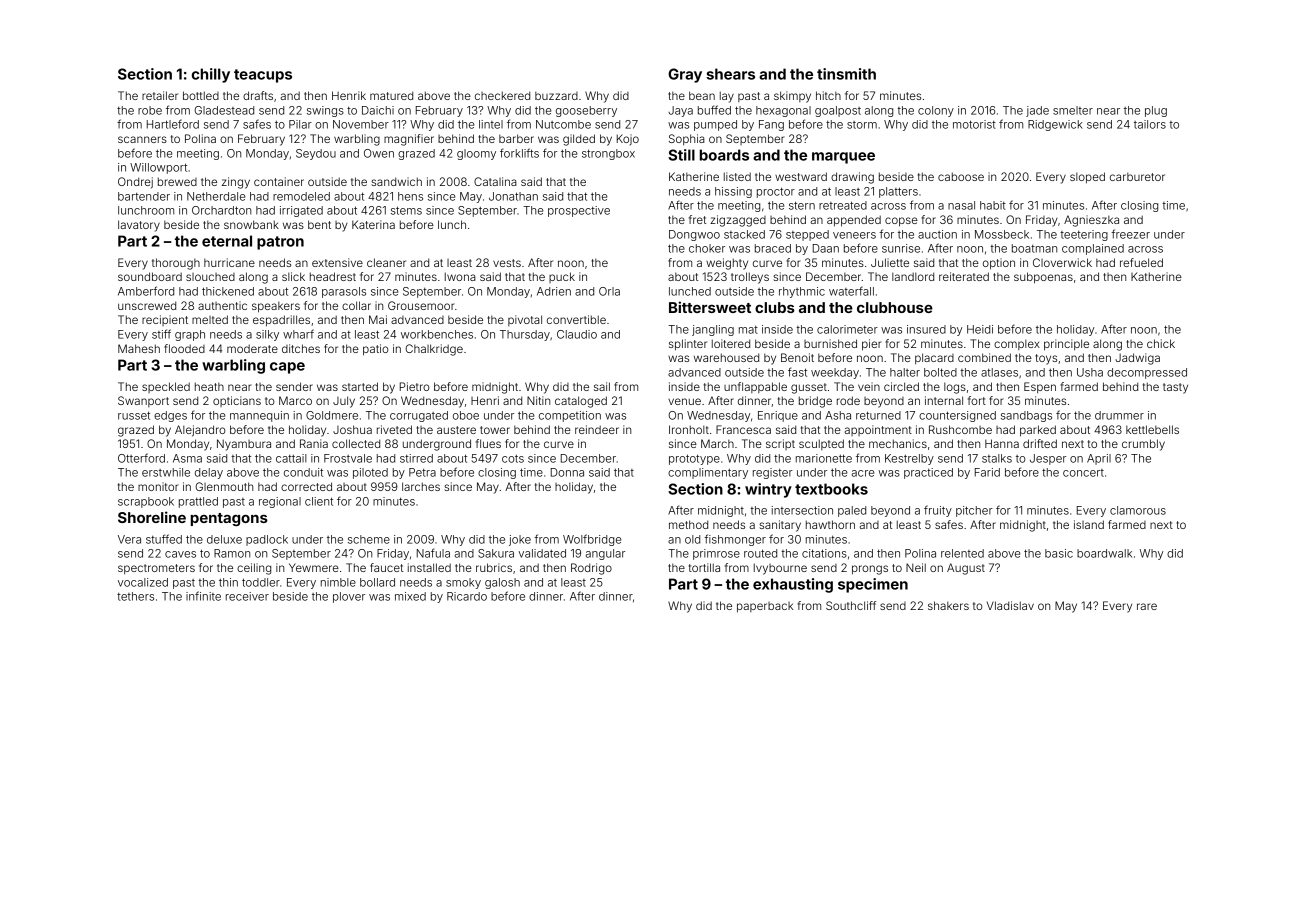 The width and height of the screenshot is (1308, 924). What do you see at coordinates (697, 219) in the screenshot?
I see `fret` at bounding box center [697, 219].
